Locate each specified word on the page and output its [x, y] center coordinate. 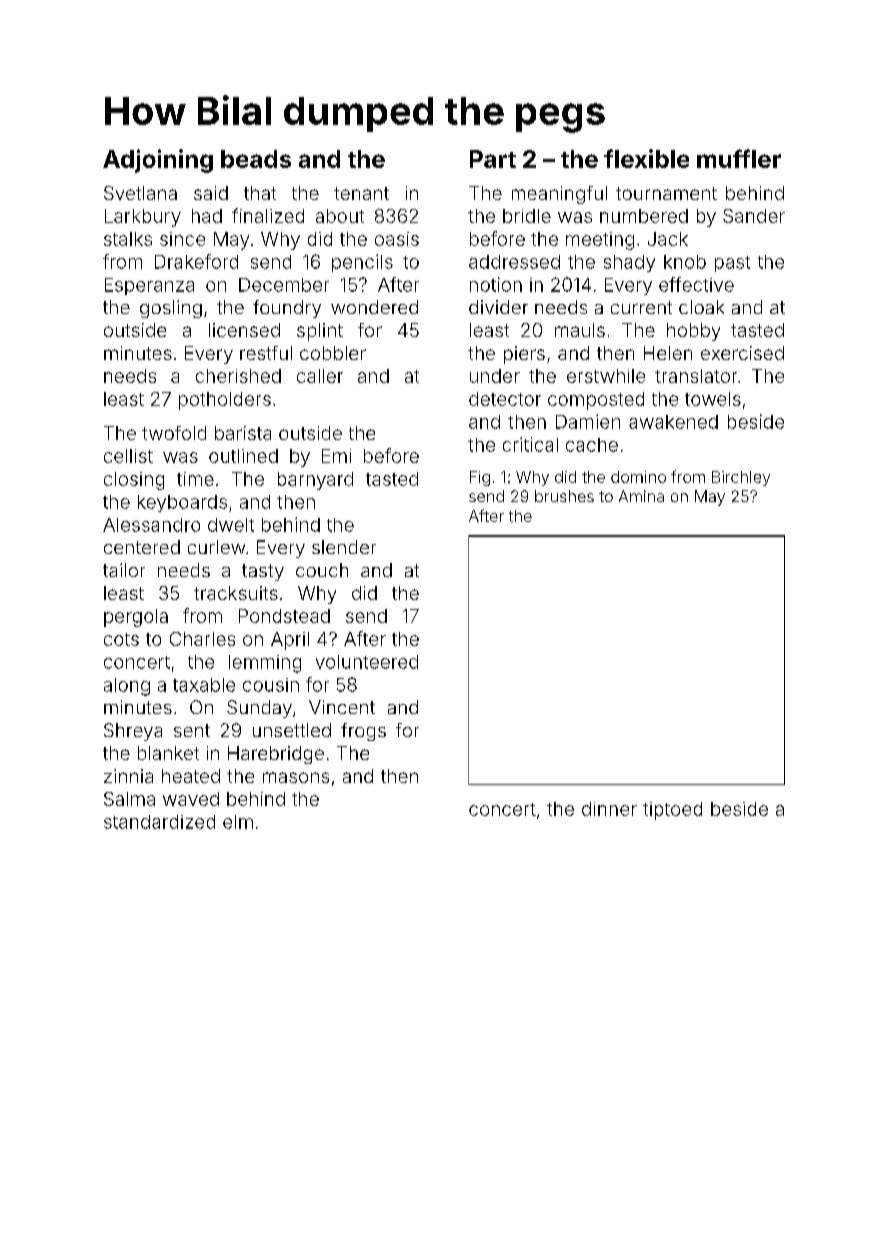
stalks [128, 239]
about [340, 216]
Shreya [133, 732]
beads [256, 159]
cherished [238, 376]
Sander [754, 216]
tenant [361, 193]
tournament [666, 193]
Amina [641, 496]
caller [320, 376]
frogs [363, 732]
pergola [136, 618]
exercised [742, 353]
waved [191, 799]
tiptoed [672, 811]
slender [344, 547]
